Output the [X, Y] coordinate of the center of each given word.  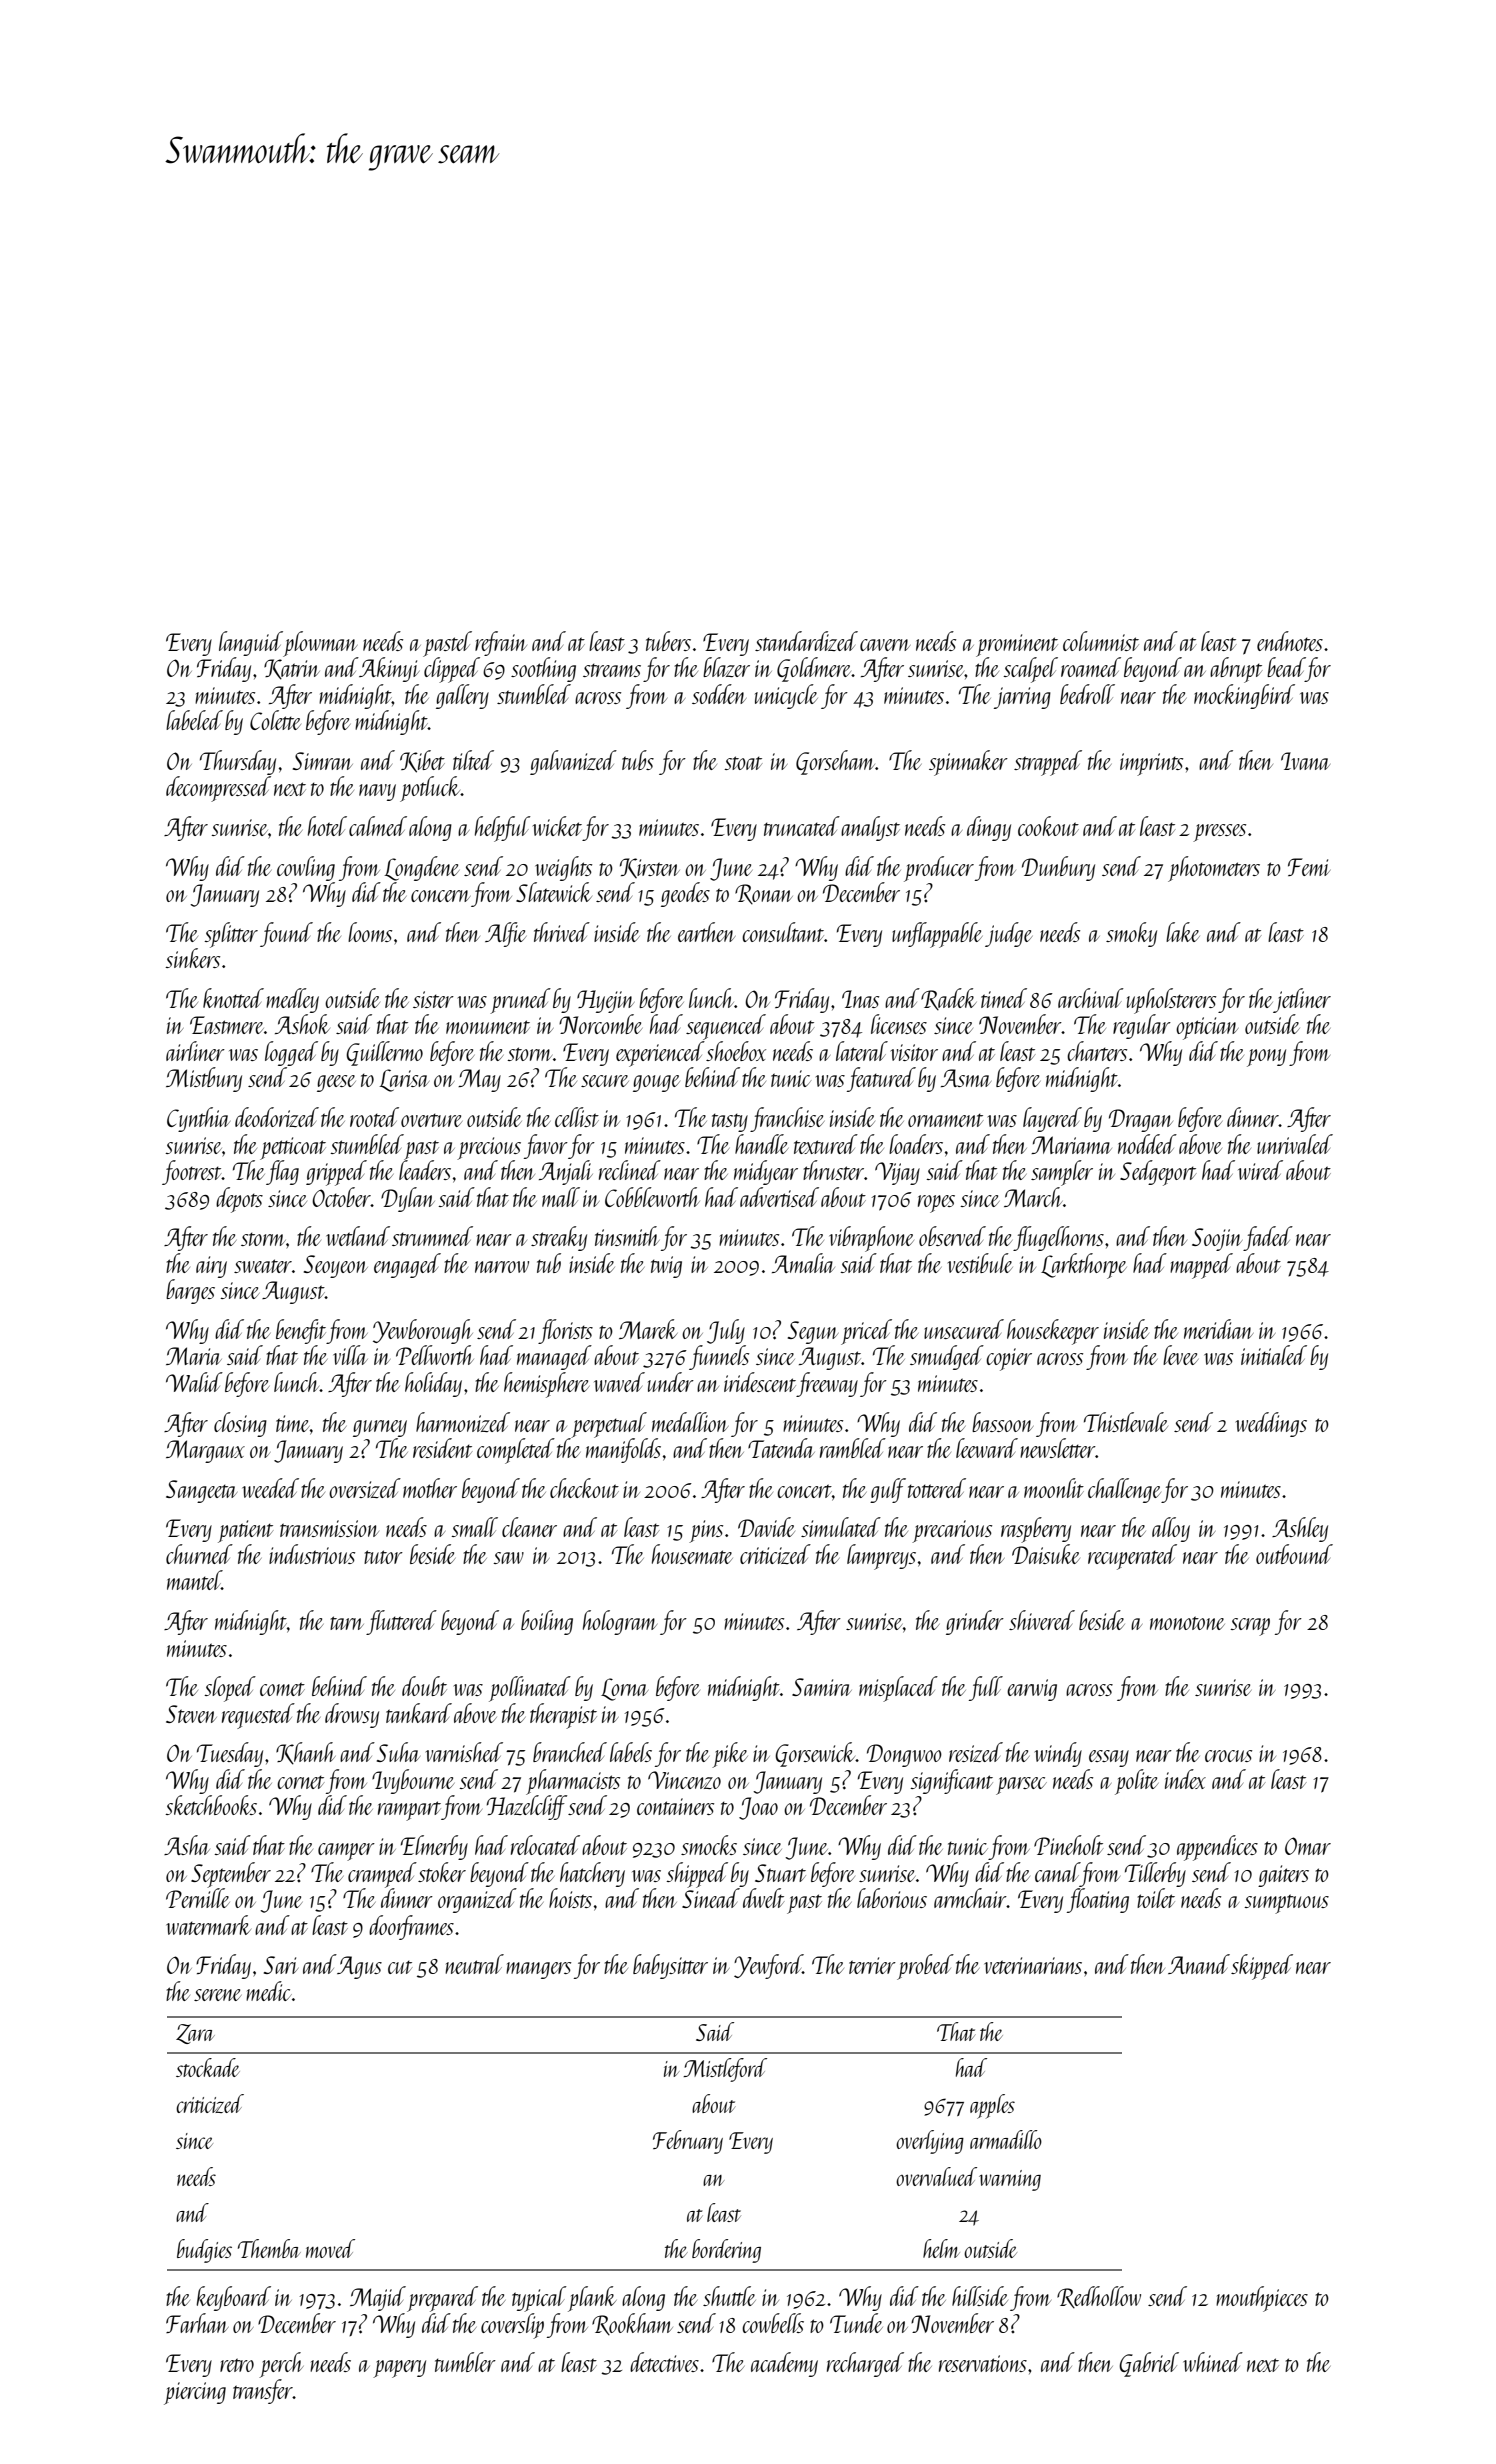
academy [784, 2364]
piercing [195, 2393]
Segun [813, 1332]
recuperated [1132, 1557]
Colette [275, 720]
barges [190, 1291]
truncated [802, 826]
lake [1183, 932]
